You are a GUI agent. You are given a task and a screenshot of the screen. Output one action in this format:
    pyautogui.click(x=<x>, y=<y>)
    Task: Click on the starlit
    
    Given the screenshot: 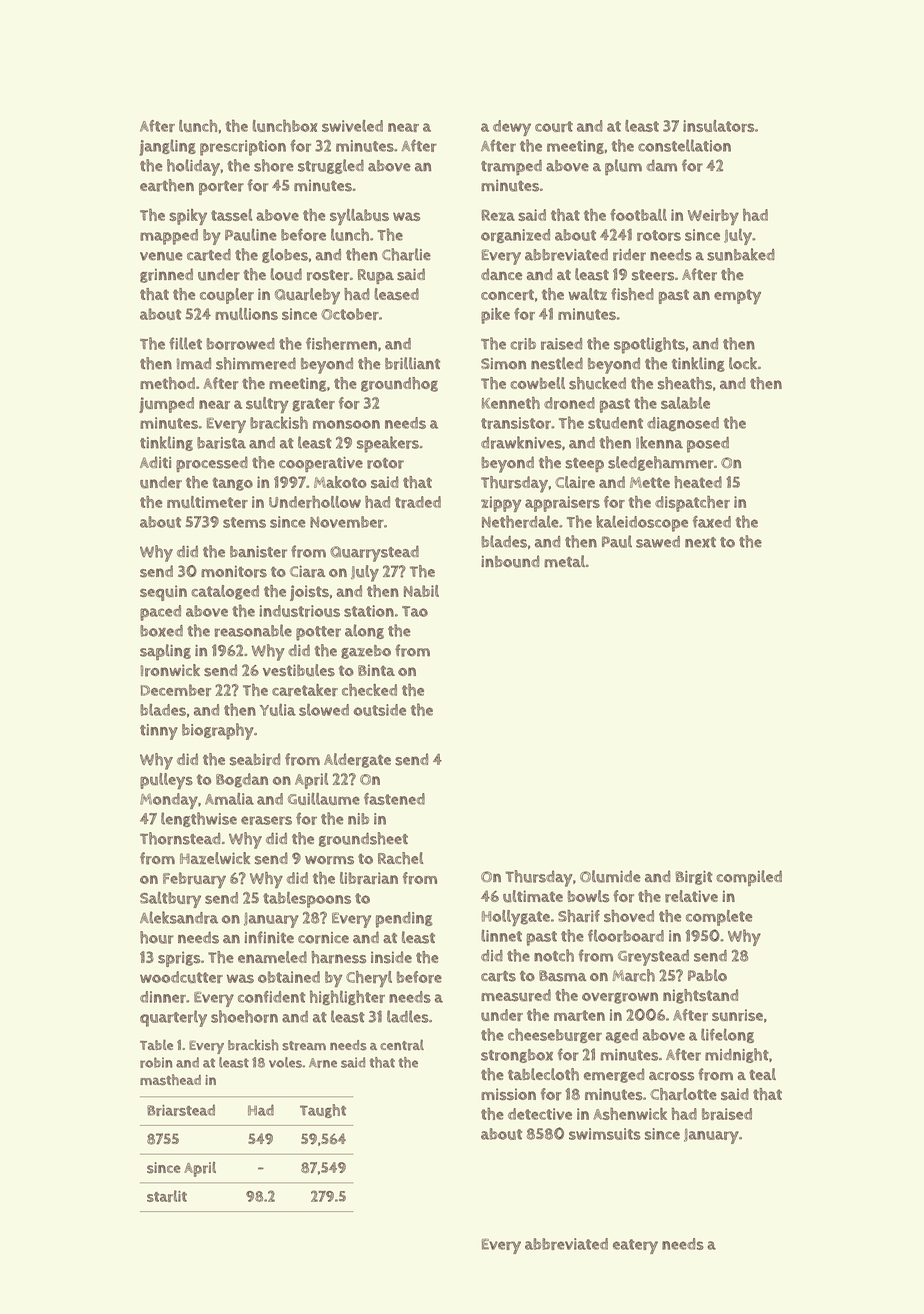 What is the action you would take?
    pyautogui.click(x=167, y=1196)
